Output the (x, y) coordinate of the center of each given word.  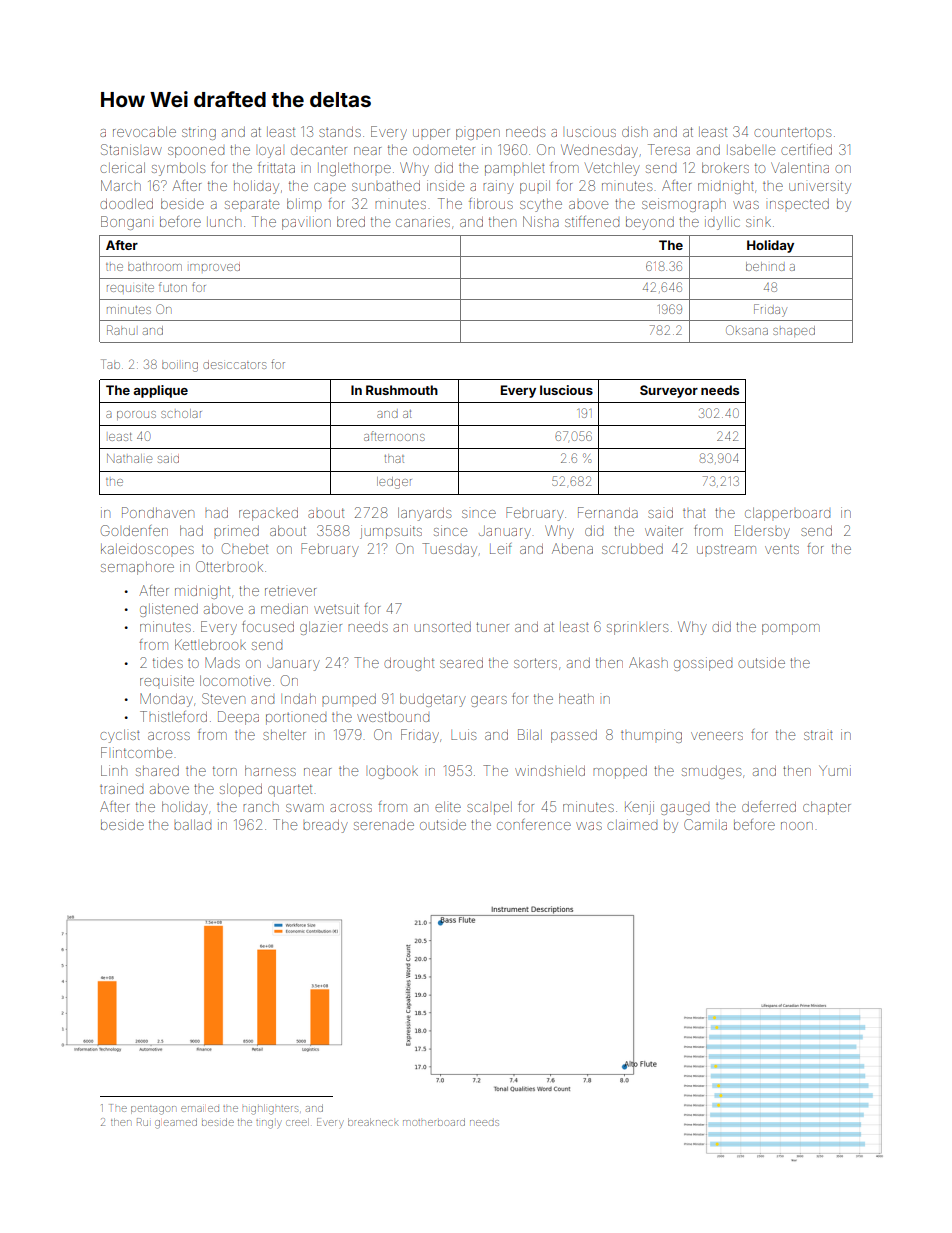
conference (534, 824)
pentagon (153, 1110)
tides (168, 662)
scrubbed (632, 549)
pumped (349, 699)
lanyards (424, 514)
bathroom (155, 266)
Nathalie (129, 458)
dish (635, 131)
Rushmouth (402, 390)
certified (806, 149)
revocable (144, 131)
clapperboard (787, 514)
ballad (192, 824)
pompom (791, 629)
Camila (705, 824)
